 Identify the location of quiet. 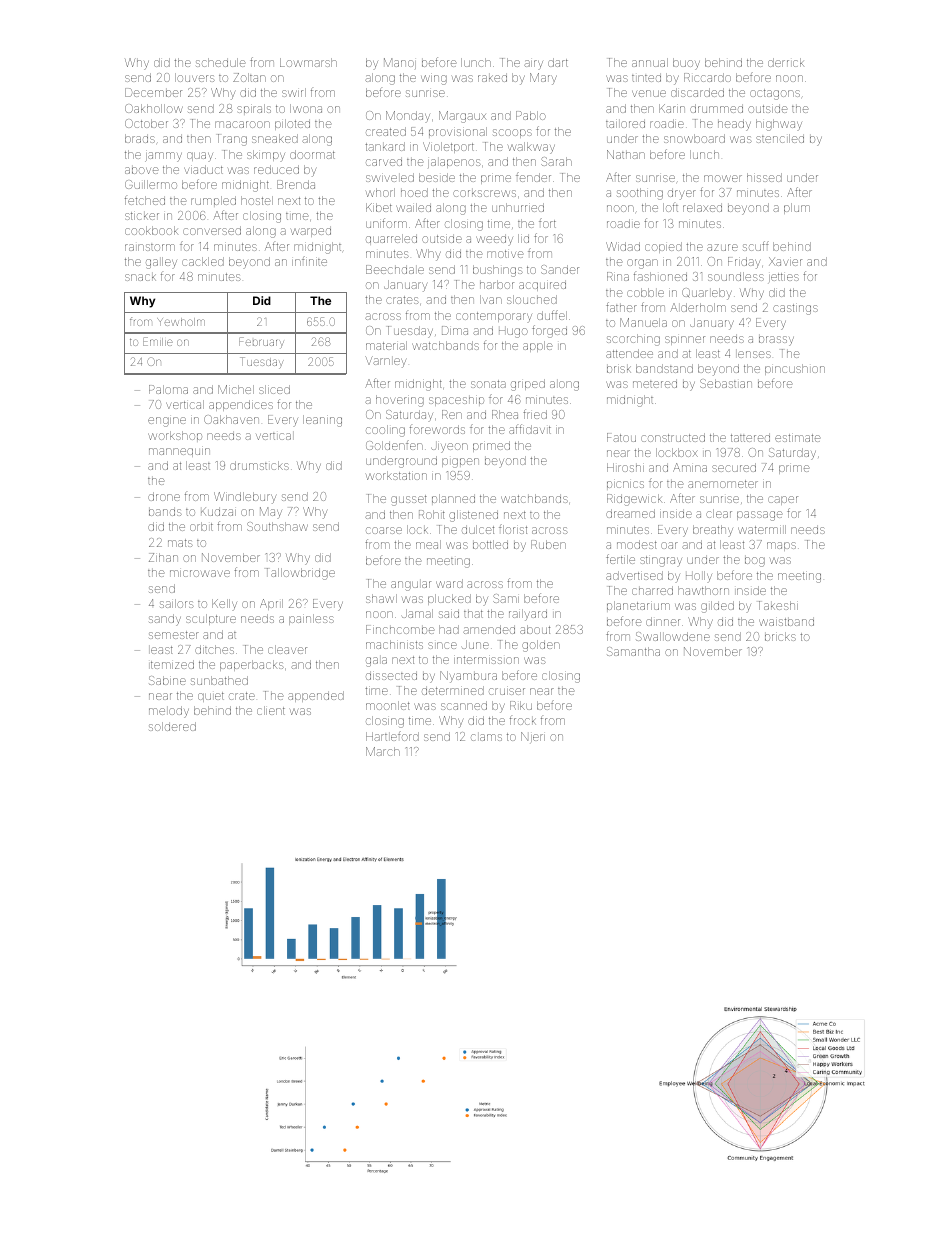
(211, 697).
